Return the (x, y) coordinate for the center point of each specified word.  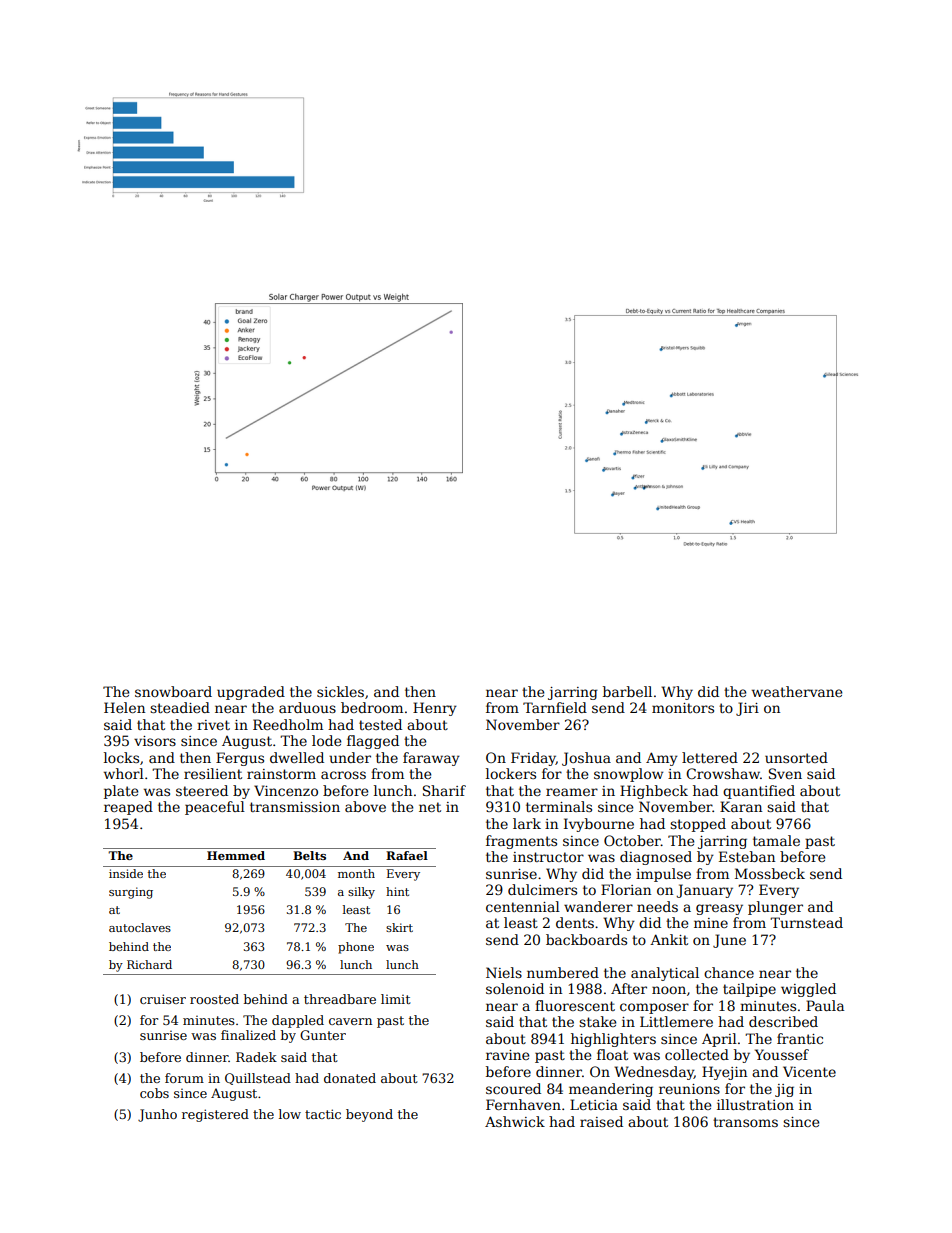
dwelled (297, 757)
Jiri (747, 709)
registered (215, 1115)
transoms (745, 1122)
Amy (662, 759)
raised (601, 1121)
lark (527, 823)
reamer (572, 792)
